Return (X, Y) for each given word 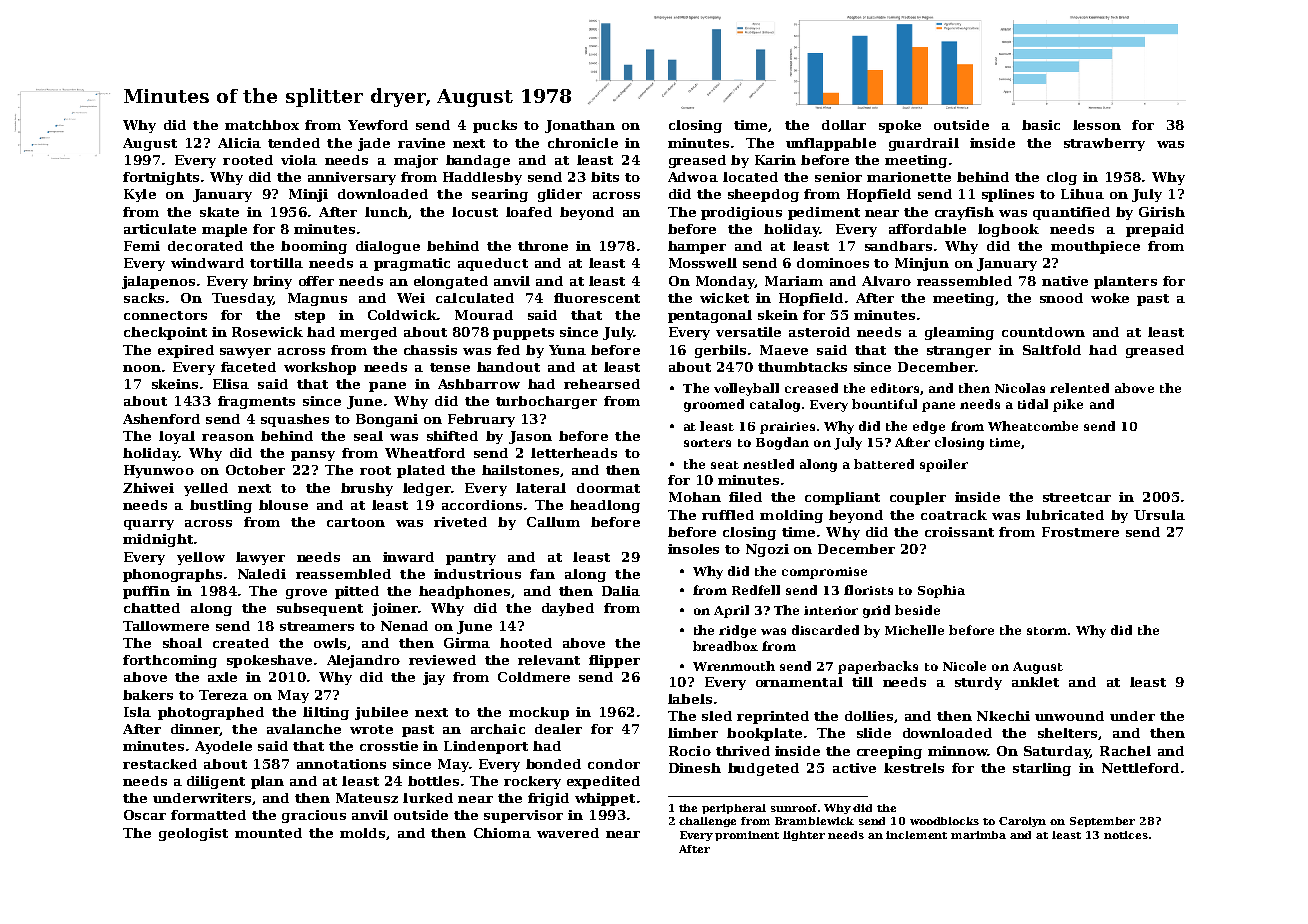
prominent (747, 836)
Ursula (1159, 515)
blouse (283, 505)
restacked (160, 764)
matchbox (262, 125)
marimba (978, 835)
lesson (1097, 125)
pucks (495, 126)
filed (745, 497)
